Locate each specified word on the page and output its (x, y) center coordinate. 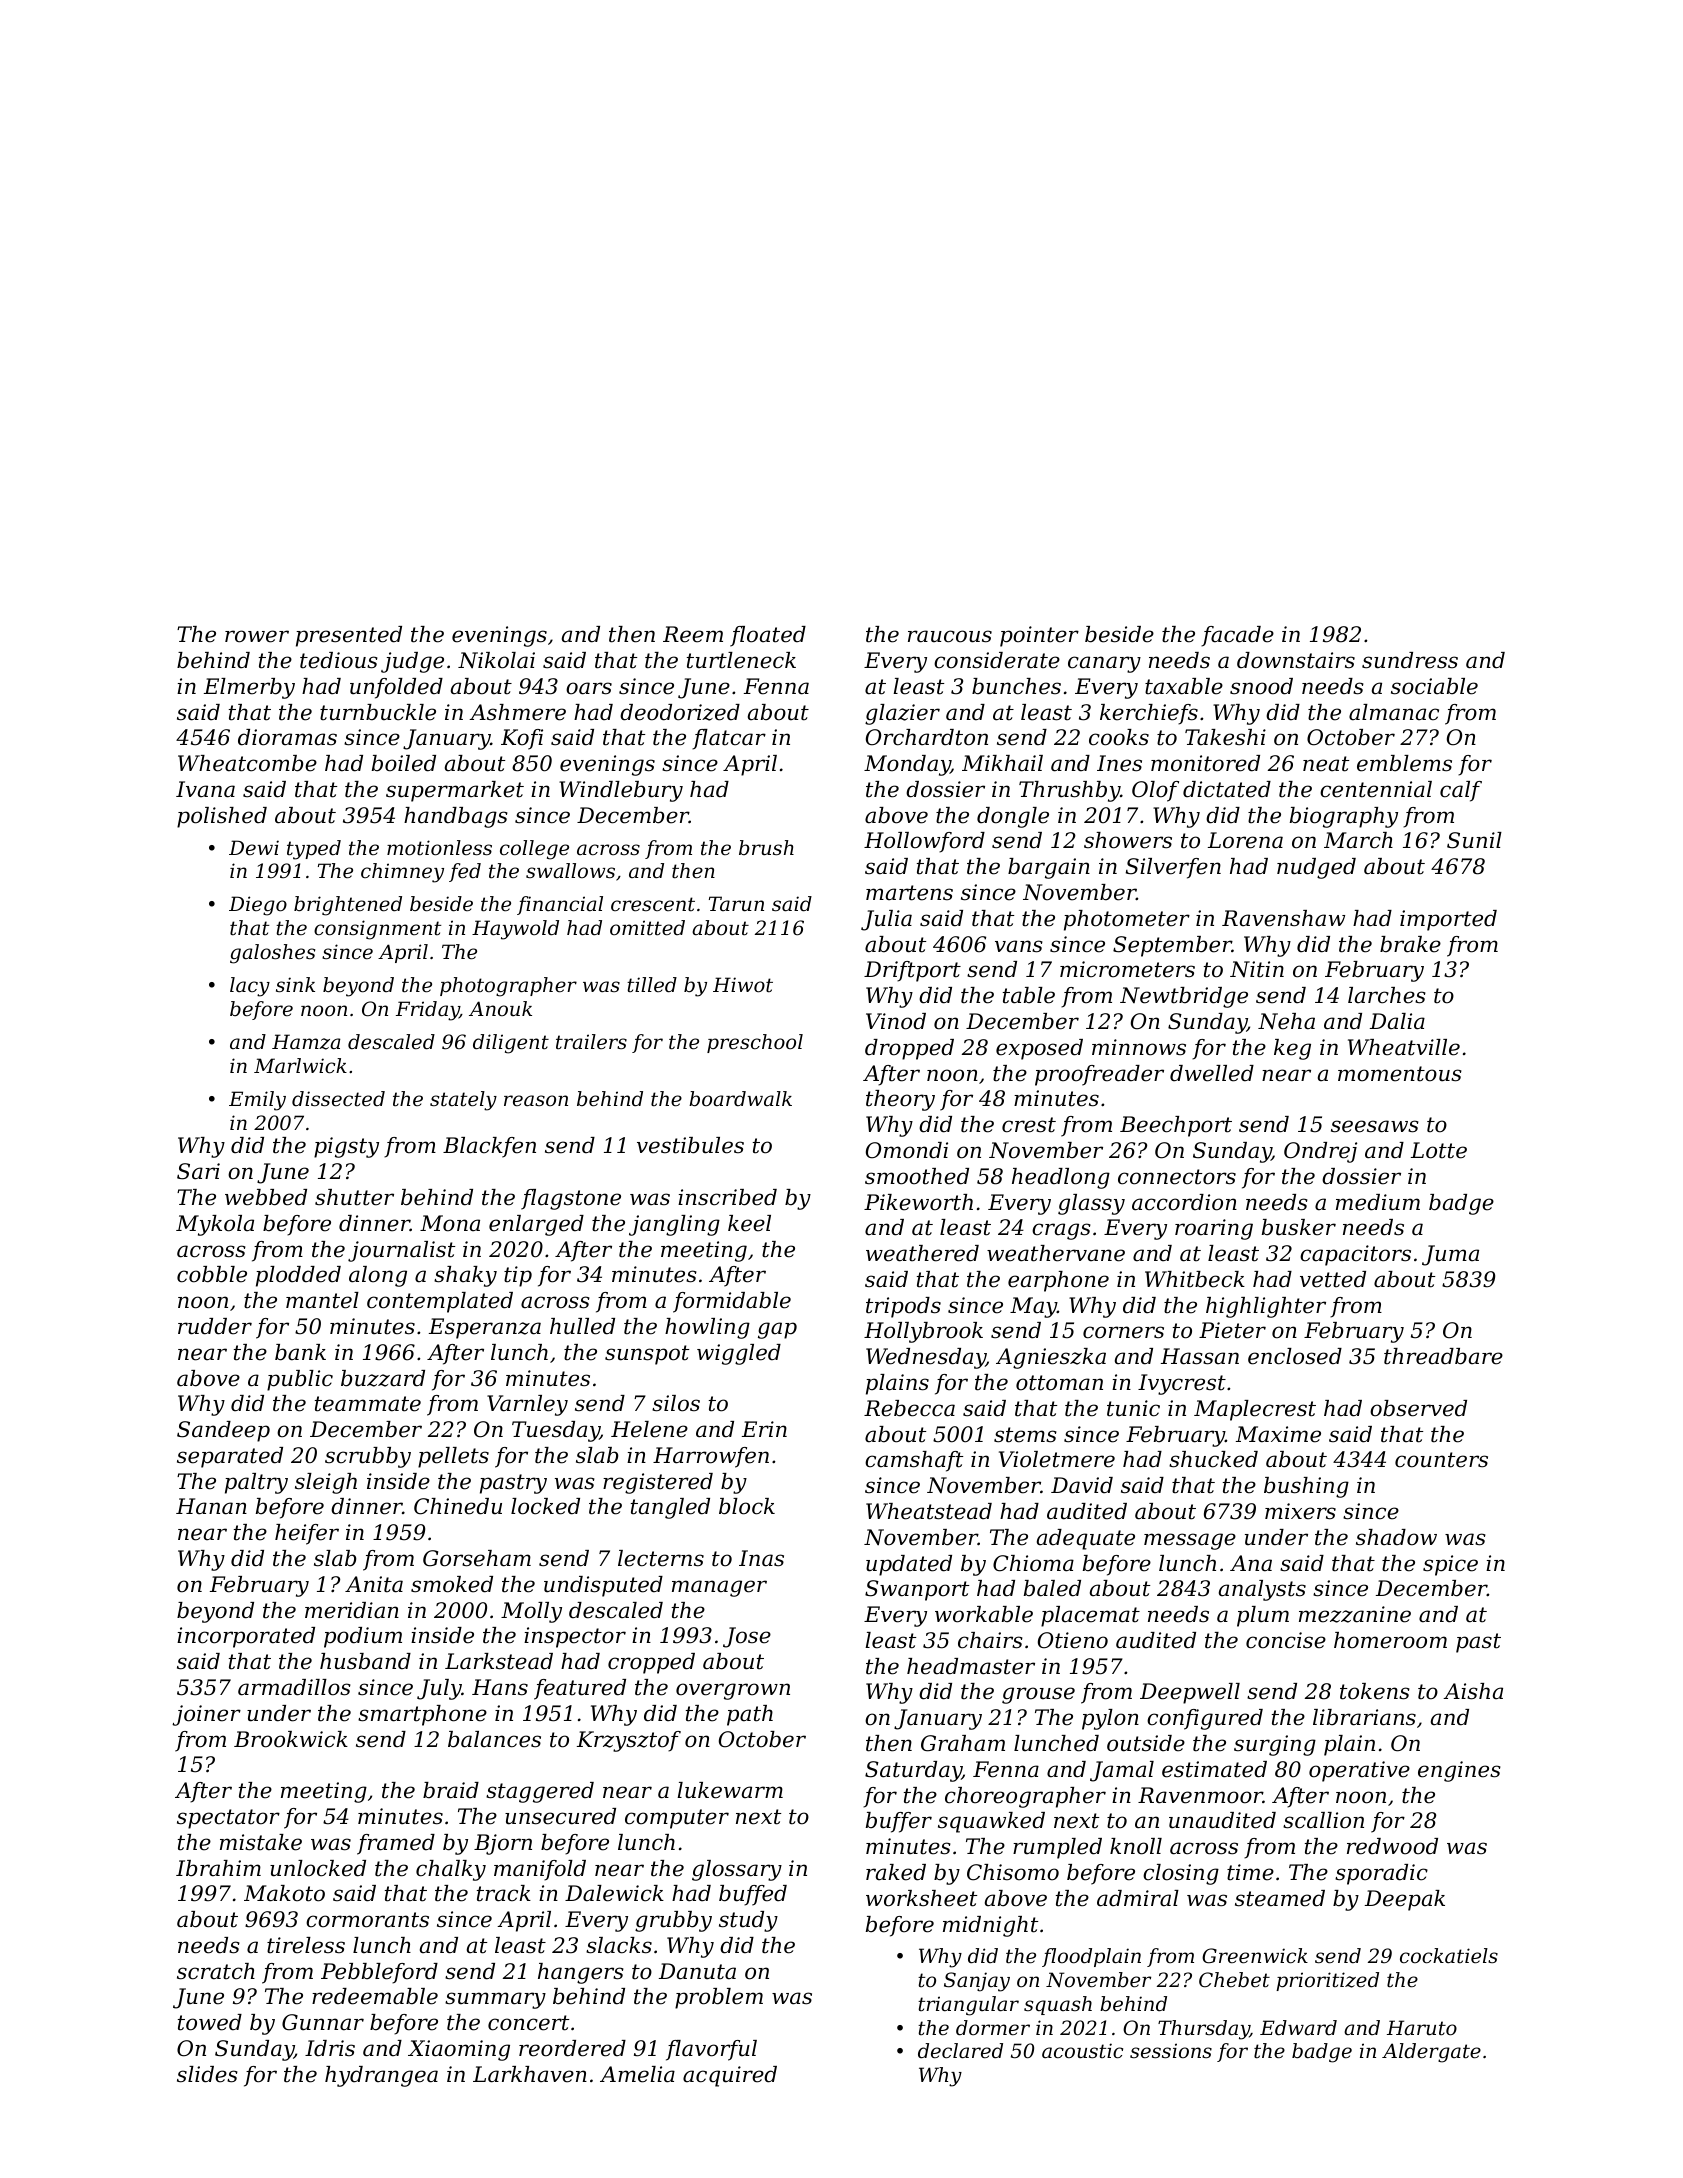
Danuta (697, 1971)
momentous (1400, 1074)
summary (495, 2000)
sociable (1434, 686)
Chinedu (458, 1506)
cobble (212, 1274)
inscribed (727, 1197)
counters (1441, 1460)
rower (257, 636)
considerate (997, 660)
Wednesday (926, 1358)
